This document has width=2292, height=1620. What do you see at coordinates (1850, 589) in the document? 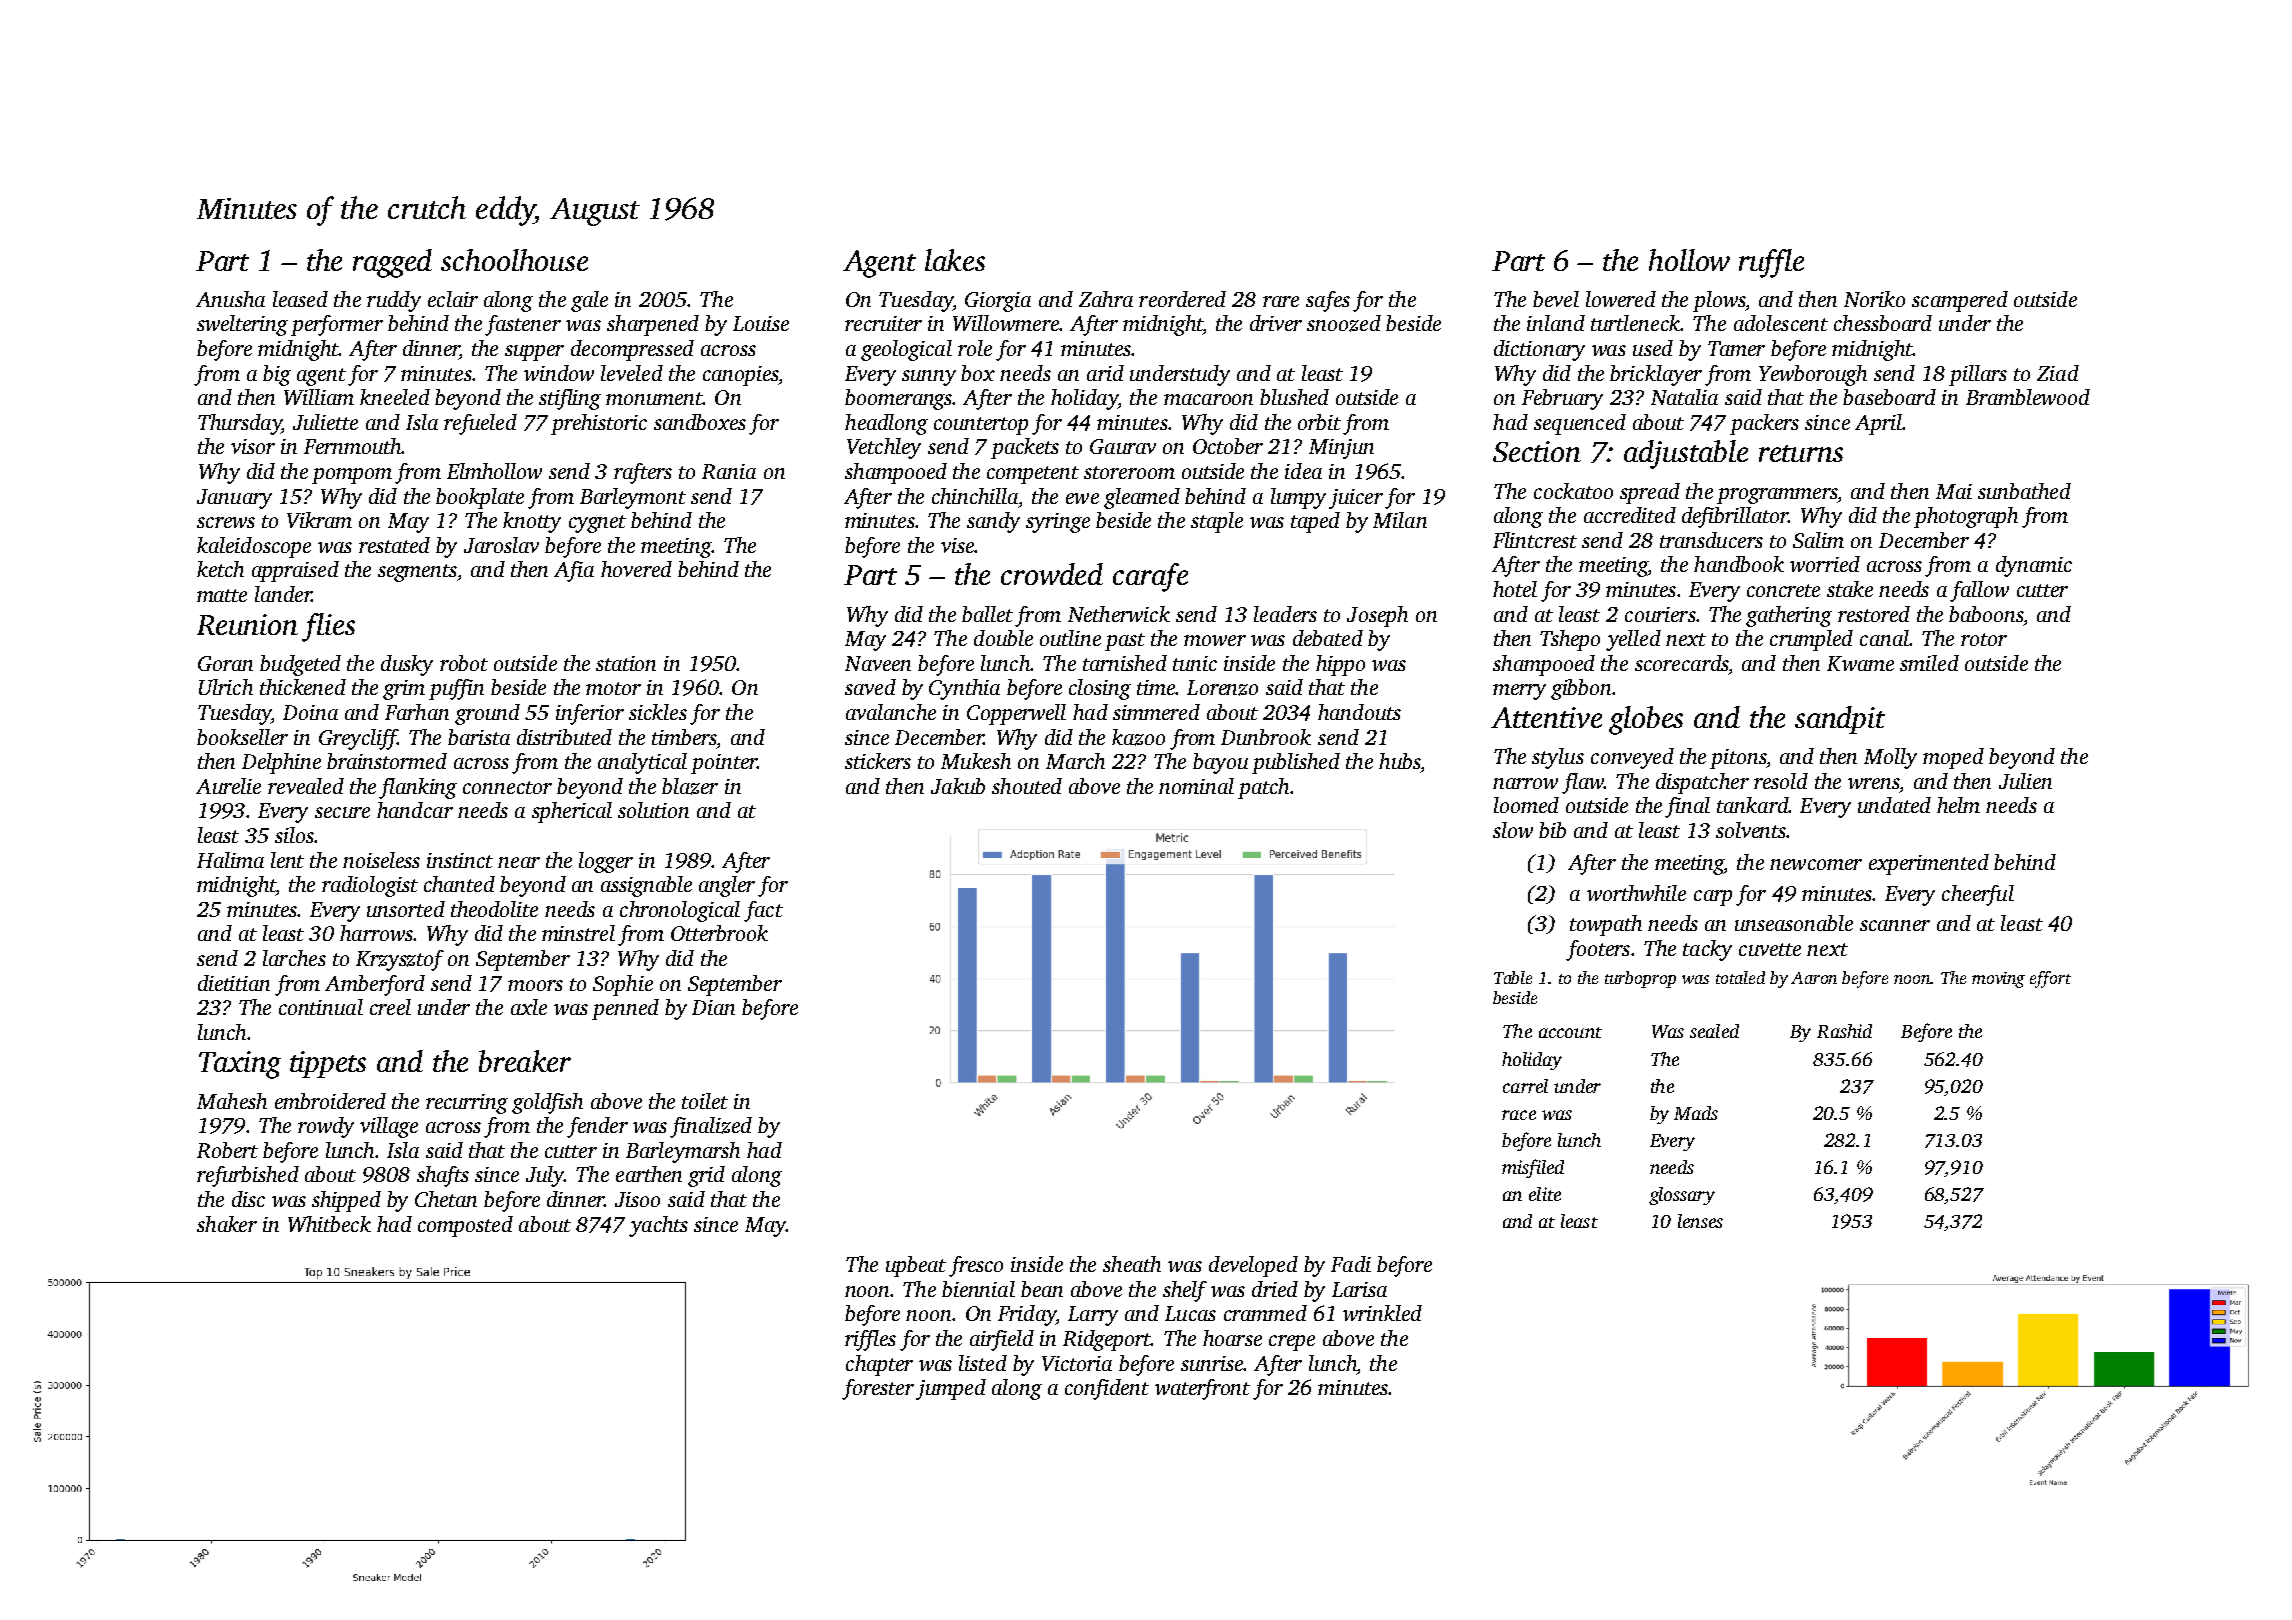
I see `stake` at bounding box center [1850, 589].
